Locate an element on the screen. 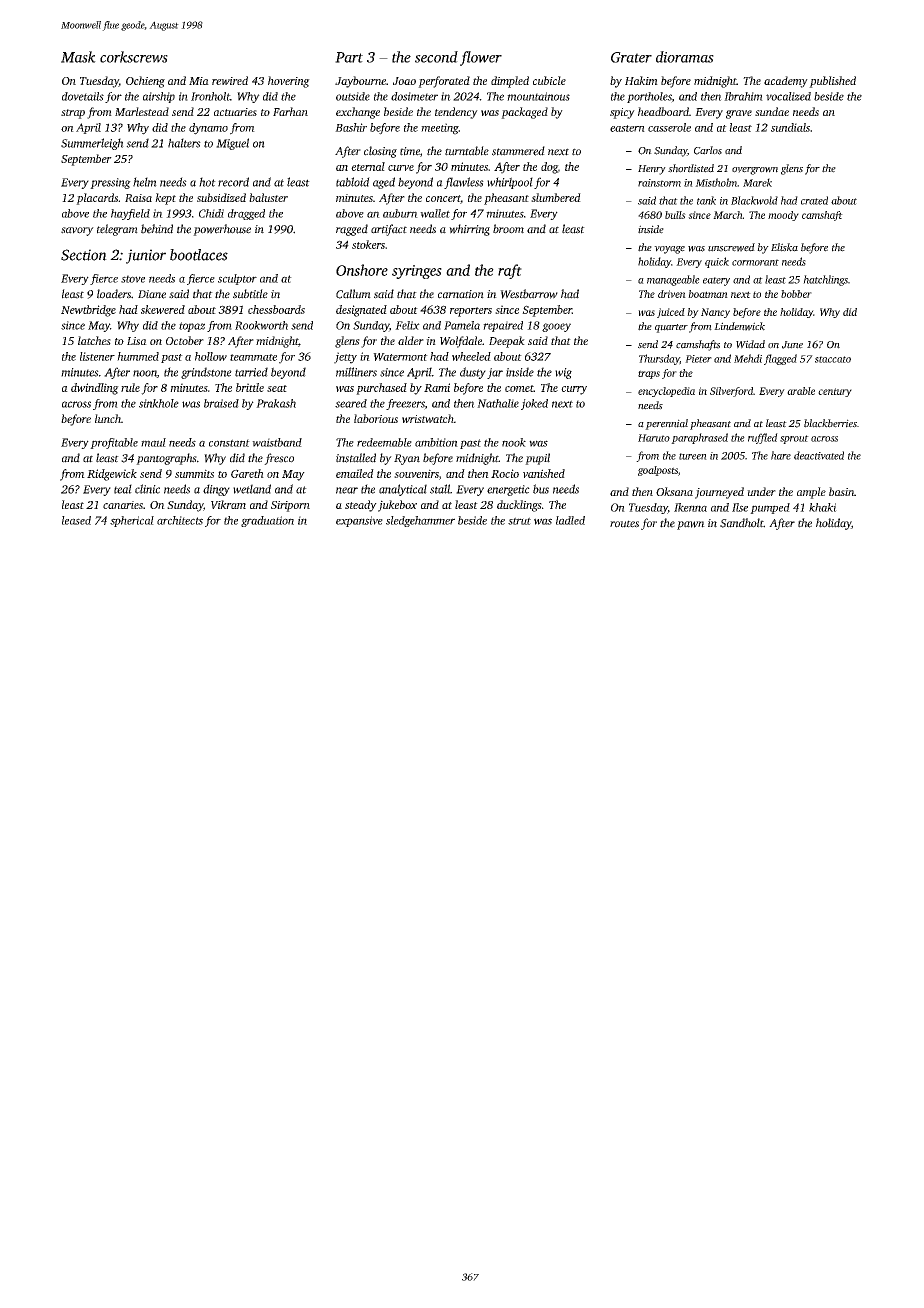  junior is located at coordinates (146, 256).
